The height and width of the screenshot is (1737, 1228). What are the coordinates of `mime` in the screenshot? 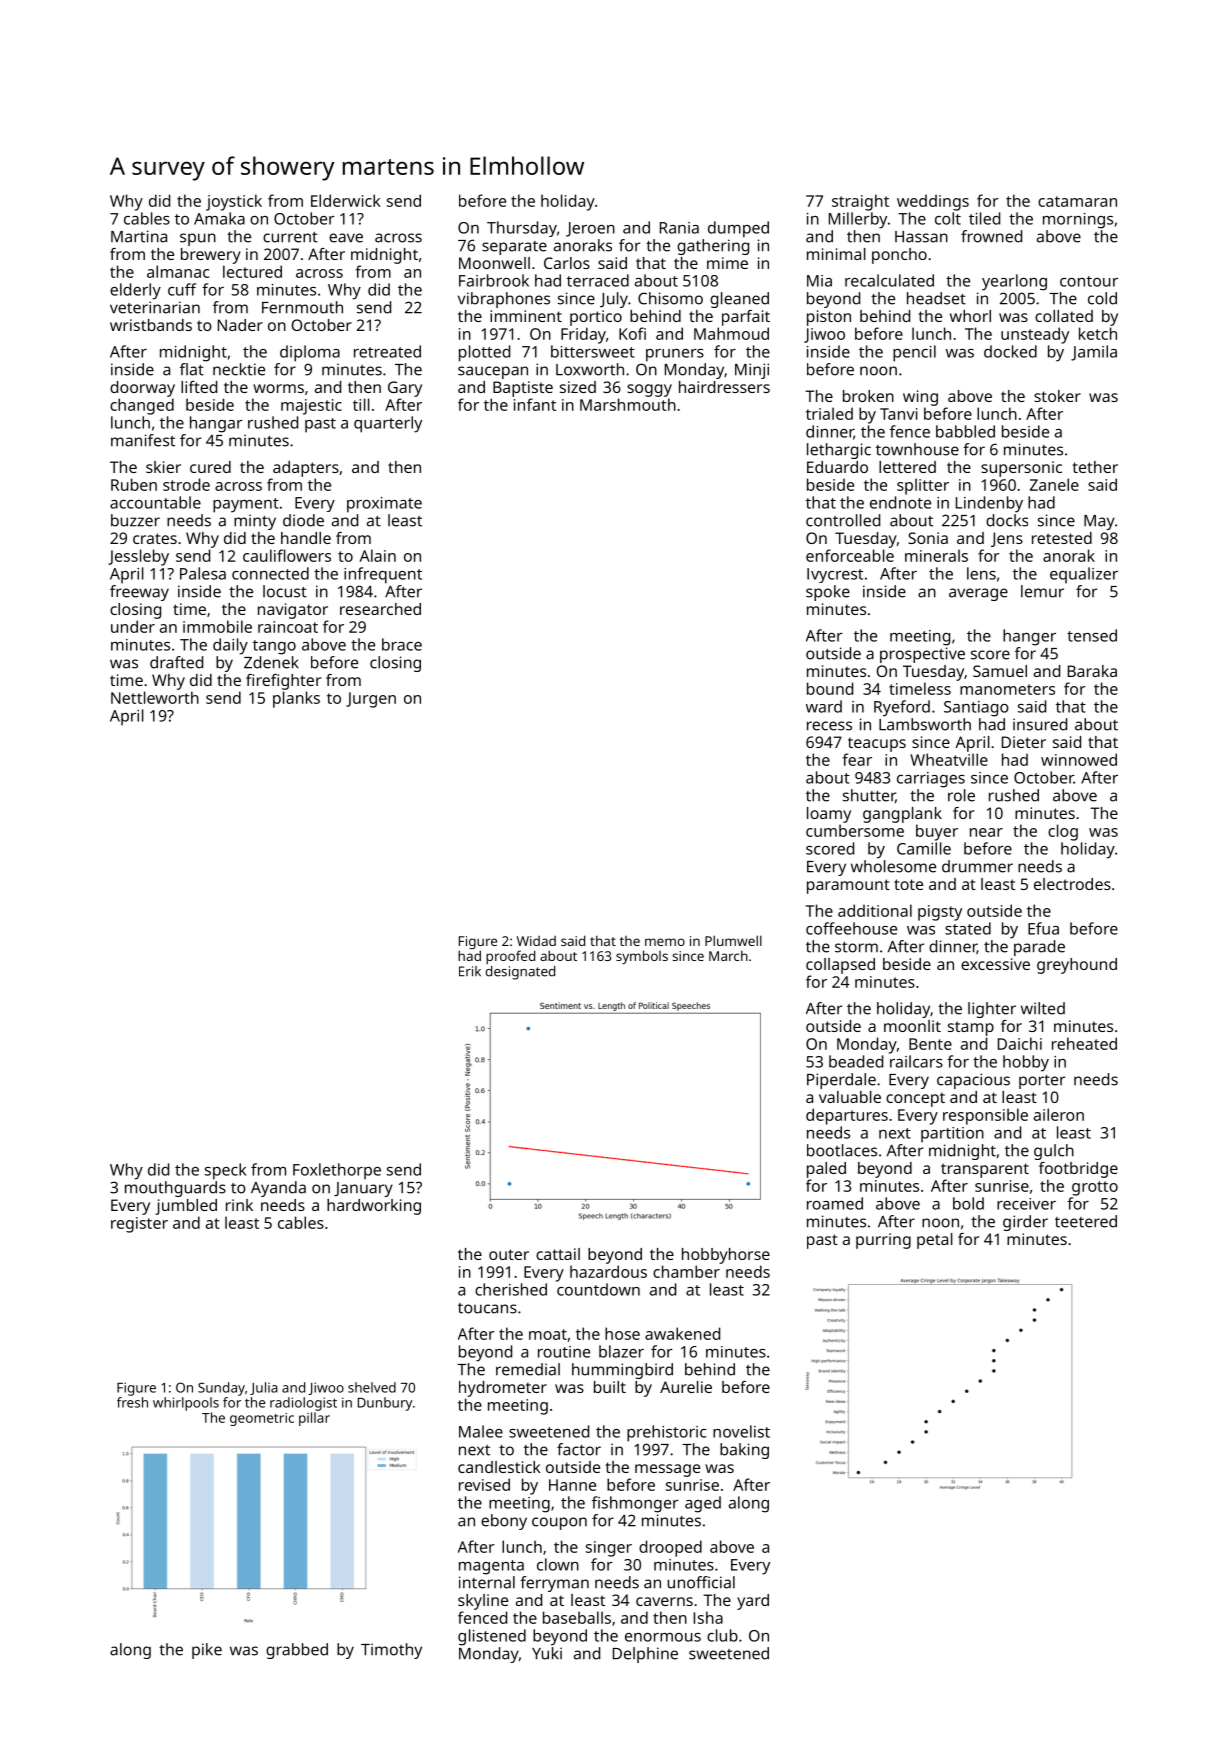 It's located at (727, 263).
